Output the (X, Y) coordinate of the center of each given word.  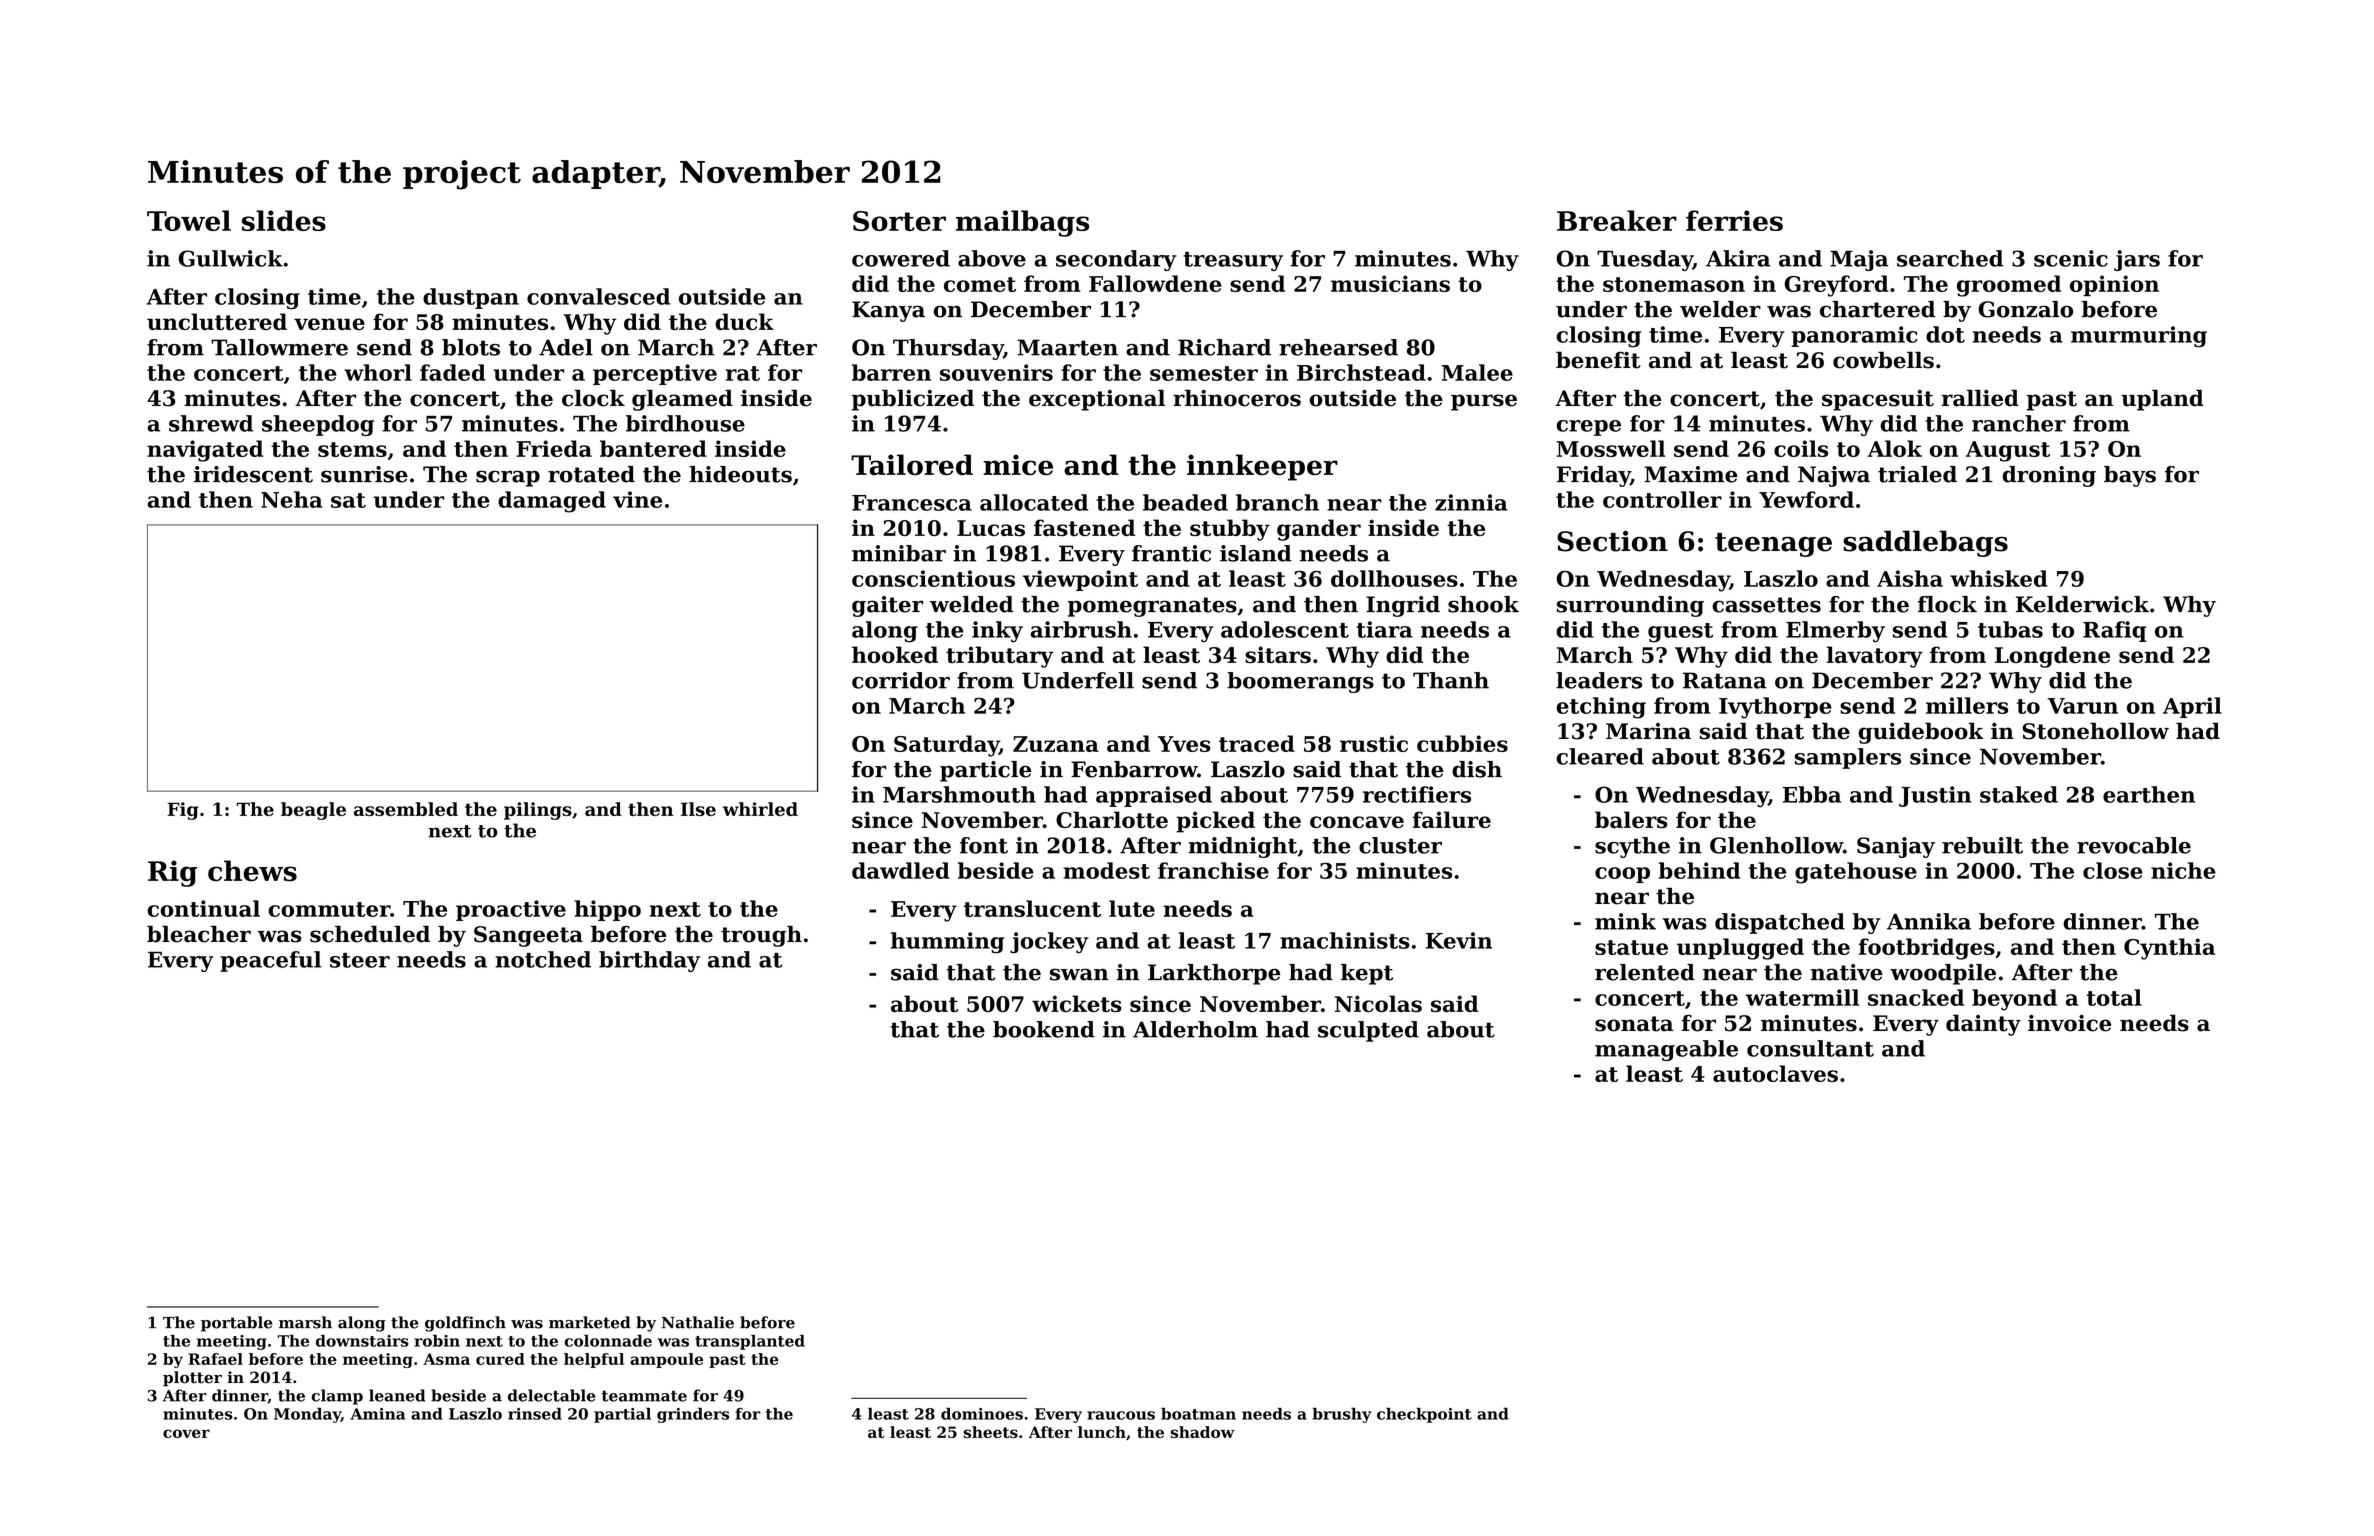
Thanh (1451, 680)
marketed (590, 1322)
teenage (1773, 545)
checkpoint (1424, 1415)
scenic (2071, 258)
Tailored (912, 465)
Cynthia (2169, 949)
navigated (205, 451)
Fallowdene (1155, 283)
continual (203, 908)
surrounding (1630, 606)
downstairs (362, 1340)
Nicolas (1378, 1003)
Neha (291, 499)
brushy (1341, 1415)
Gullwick (230, 258)
